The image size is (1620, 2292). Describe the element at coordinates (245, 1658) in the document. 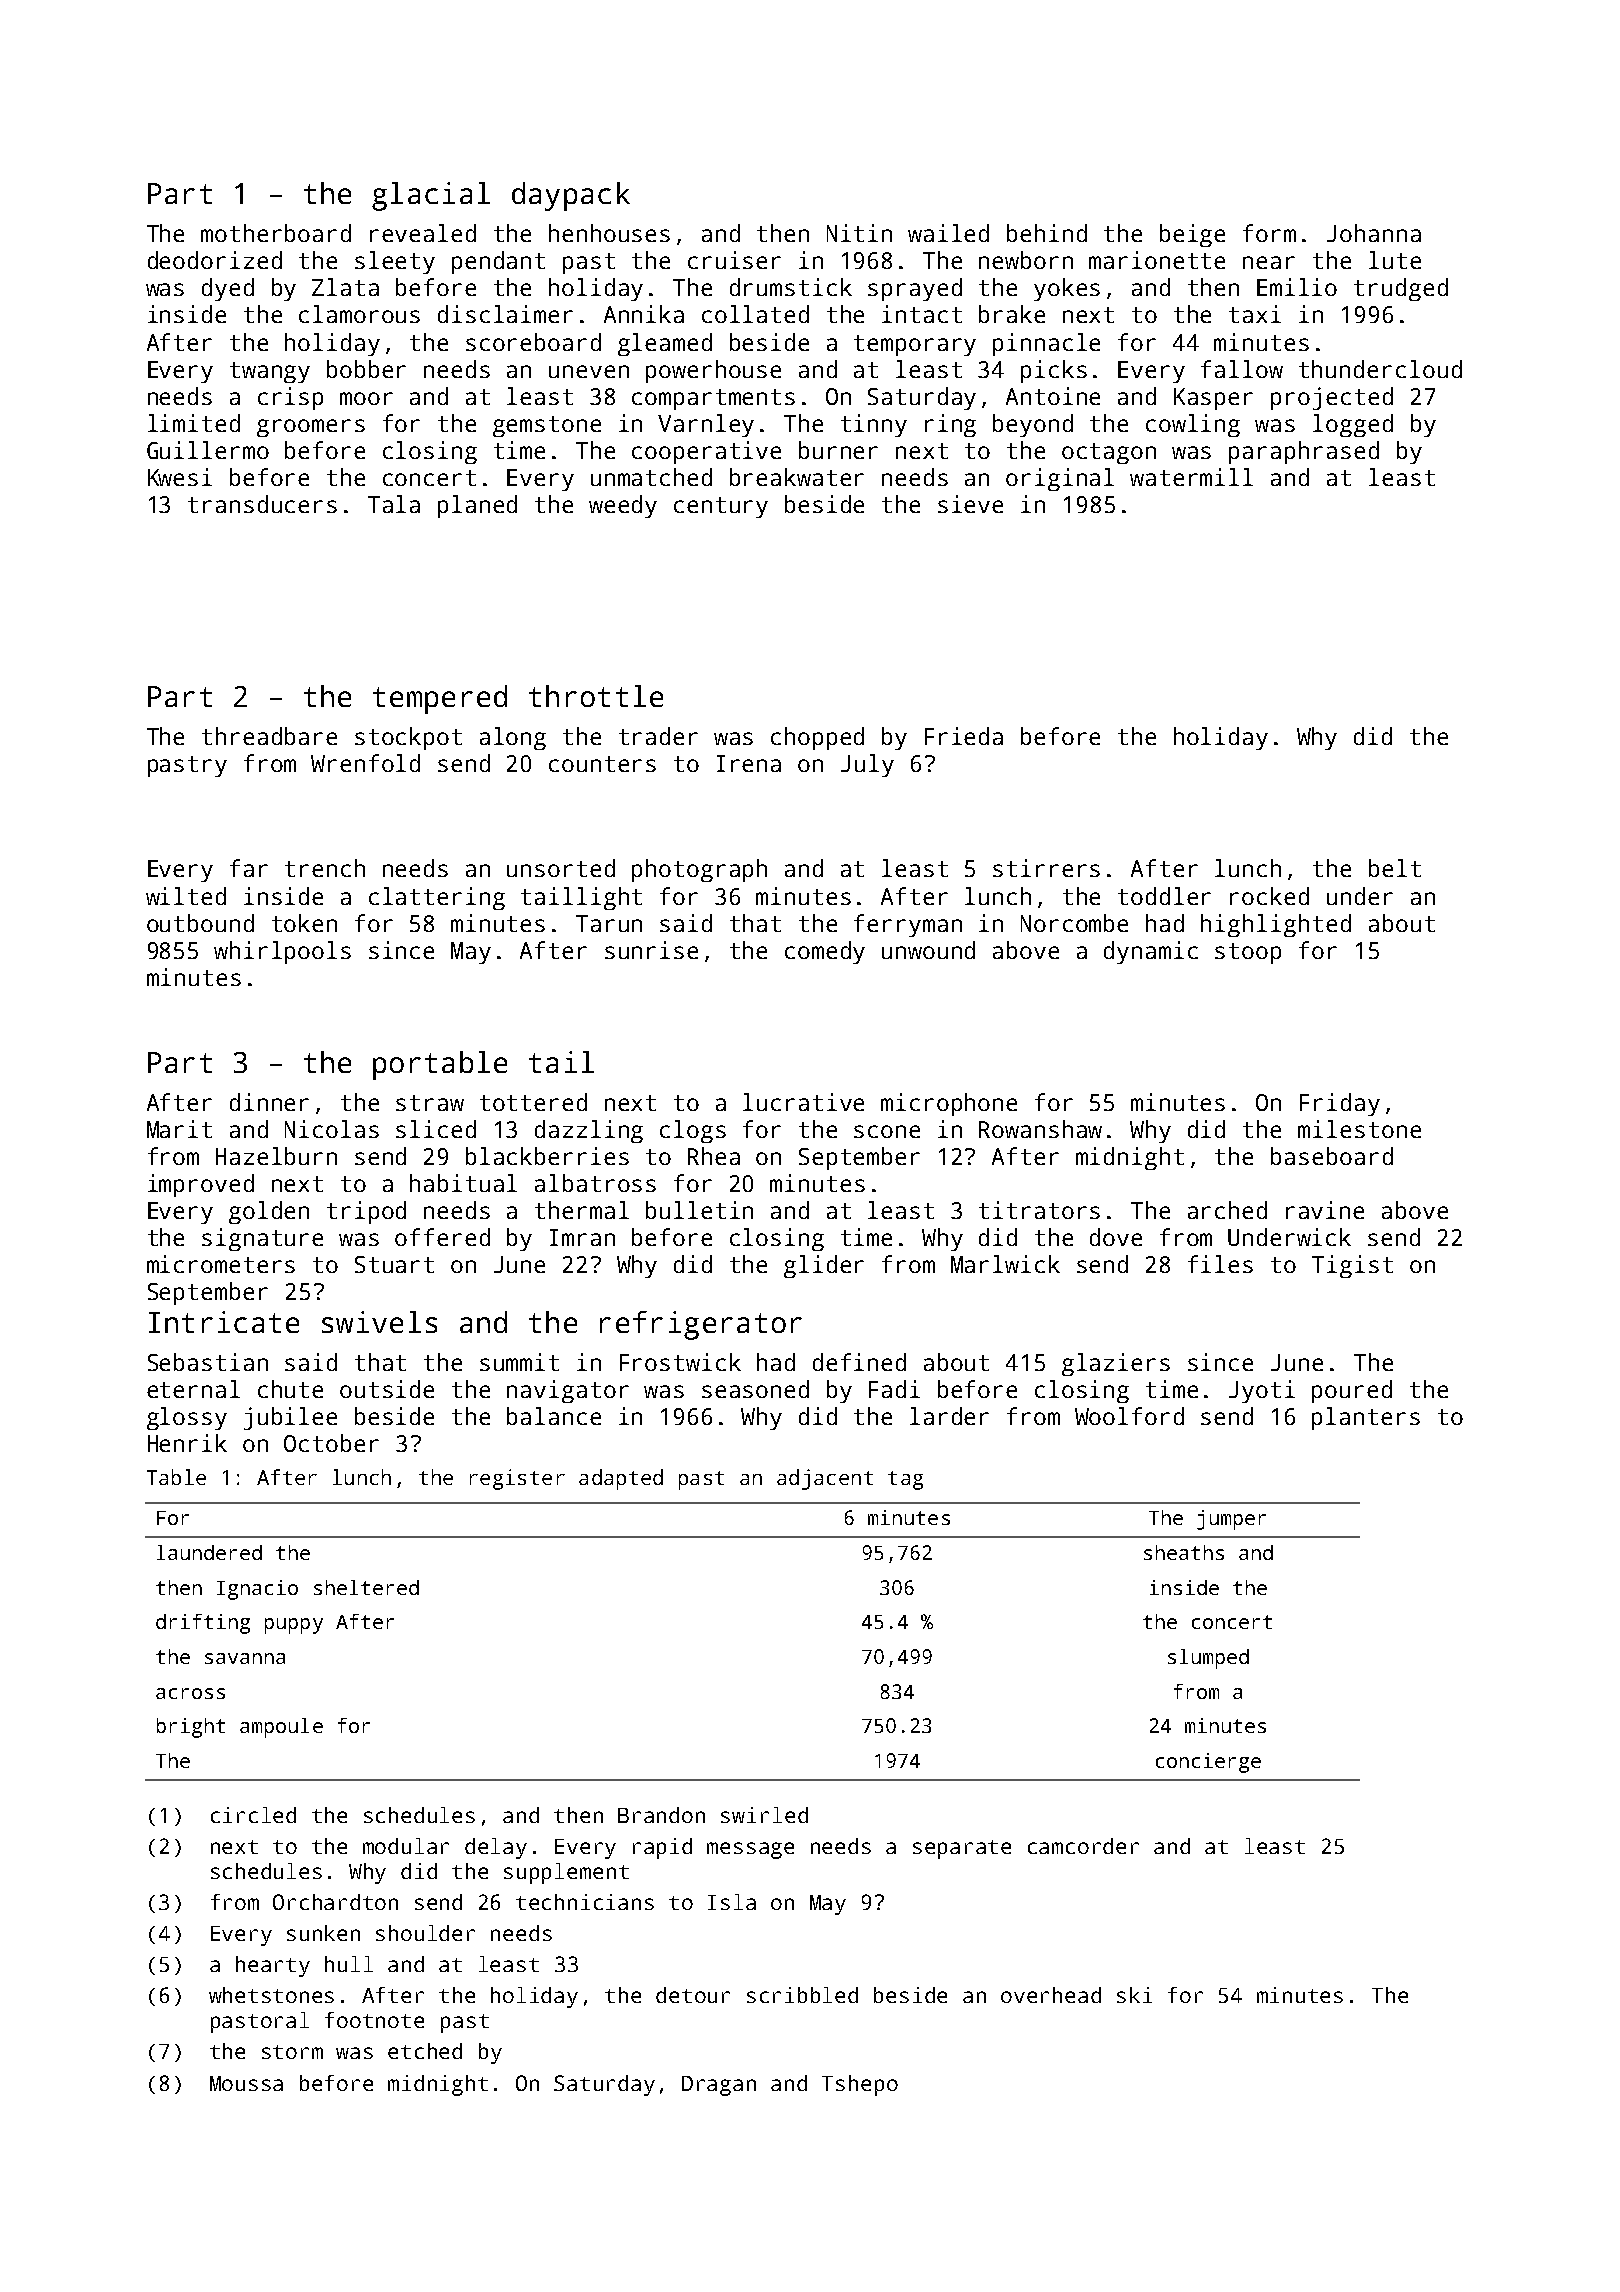

I see `savanna` at that location.
